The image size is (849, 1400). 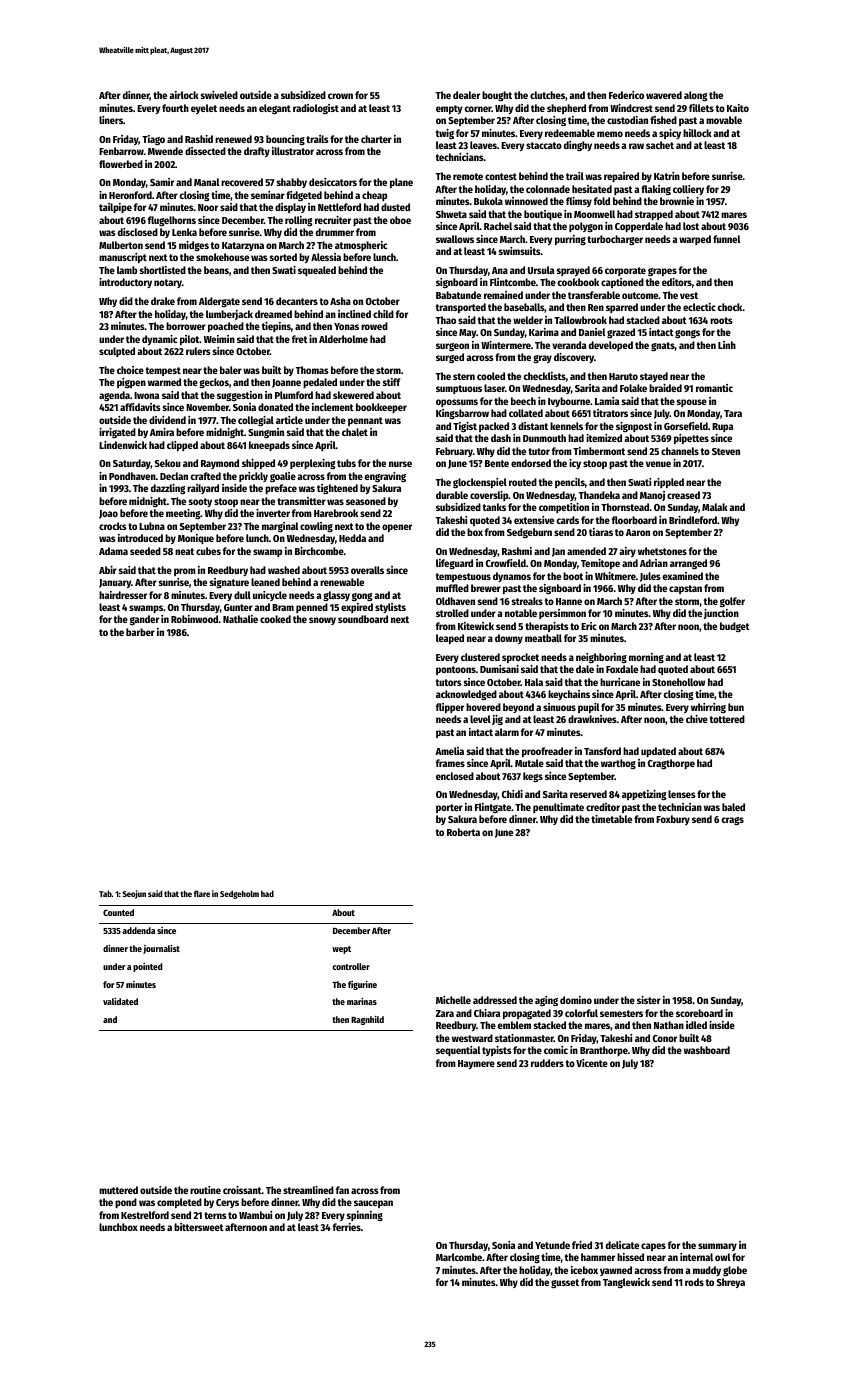 I want to click on clipped, so click(x=182, y=446).
